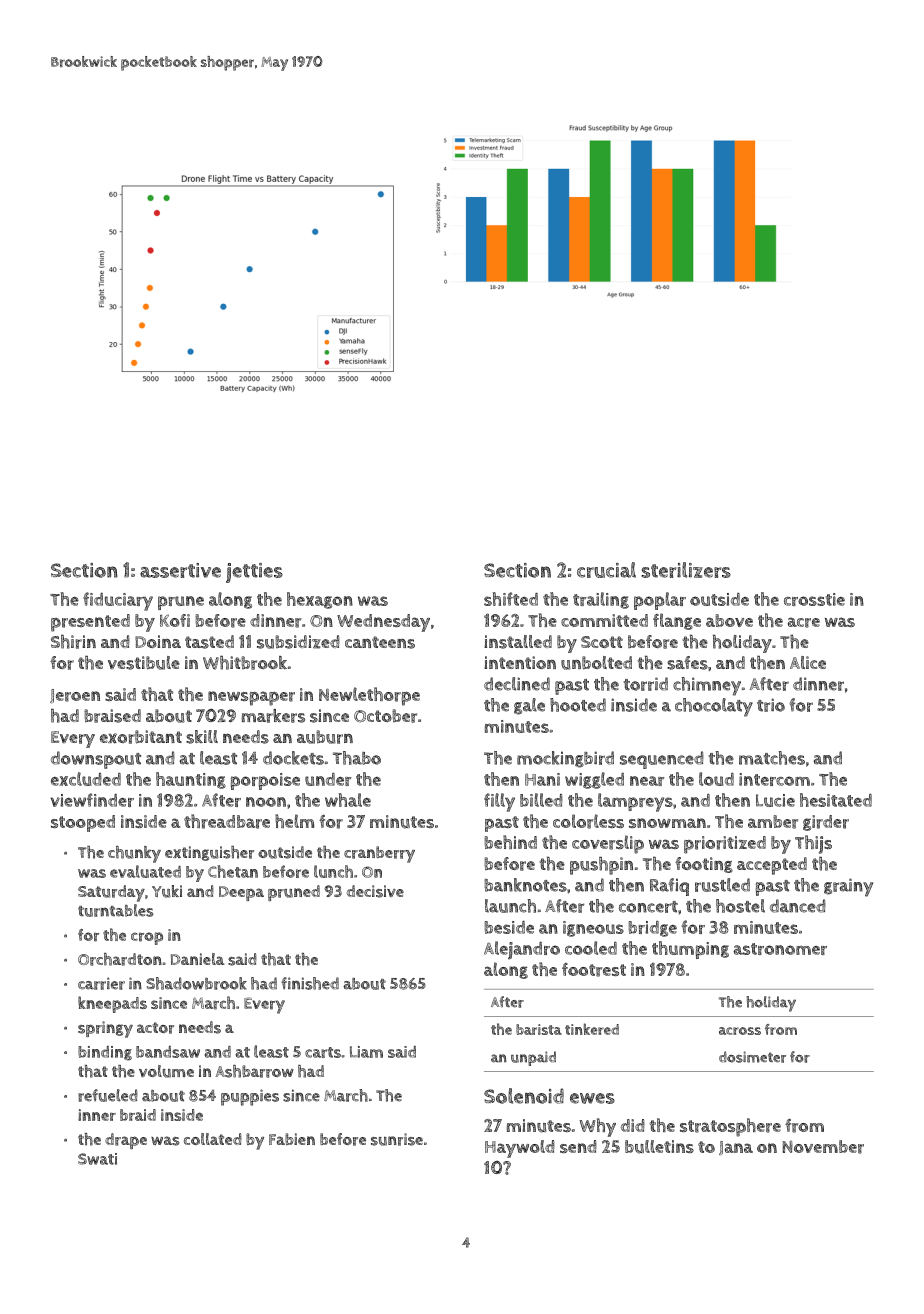  I want to click on springy, so click(105, 1029).
